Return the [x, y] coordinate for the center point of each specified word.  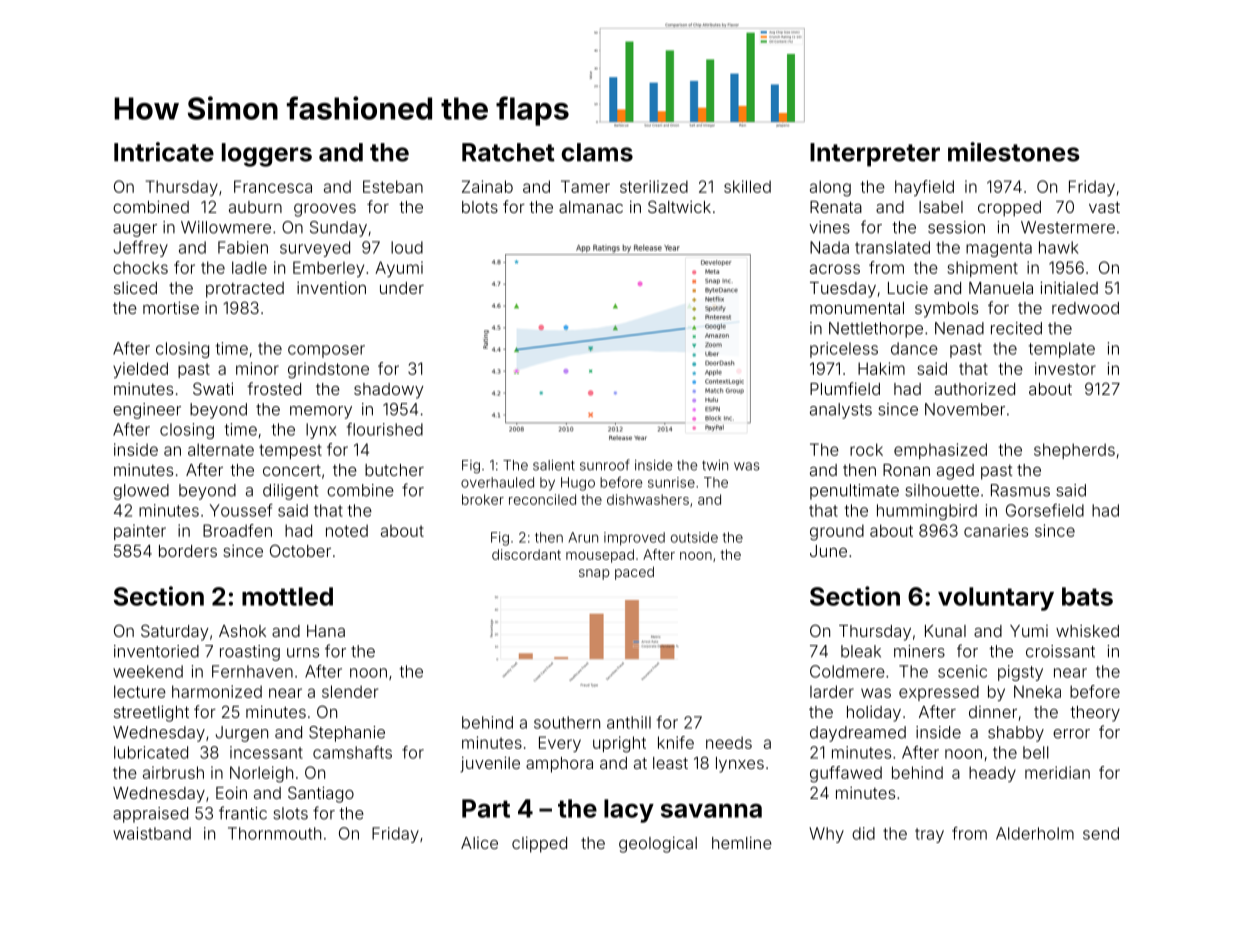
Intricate [164, 152]
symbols [946, 310]
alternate [221, 449]
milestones [1014, 152]
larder [832, 691]
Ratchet [508, 152]
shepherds [1074, 451]
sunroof [605, 465]
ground [837, 532]
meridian [1057, 772]
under [402, 288]
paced [634, 573]
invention [331, 287]
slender [350, 691]
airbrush [173, 772]
